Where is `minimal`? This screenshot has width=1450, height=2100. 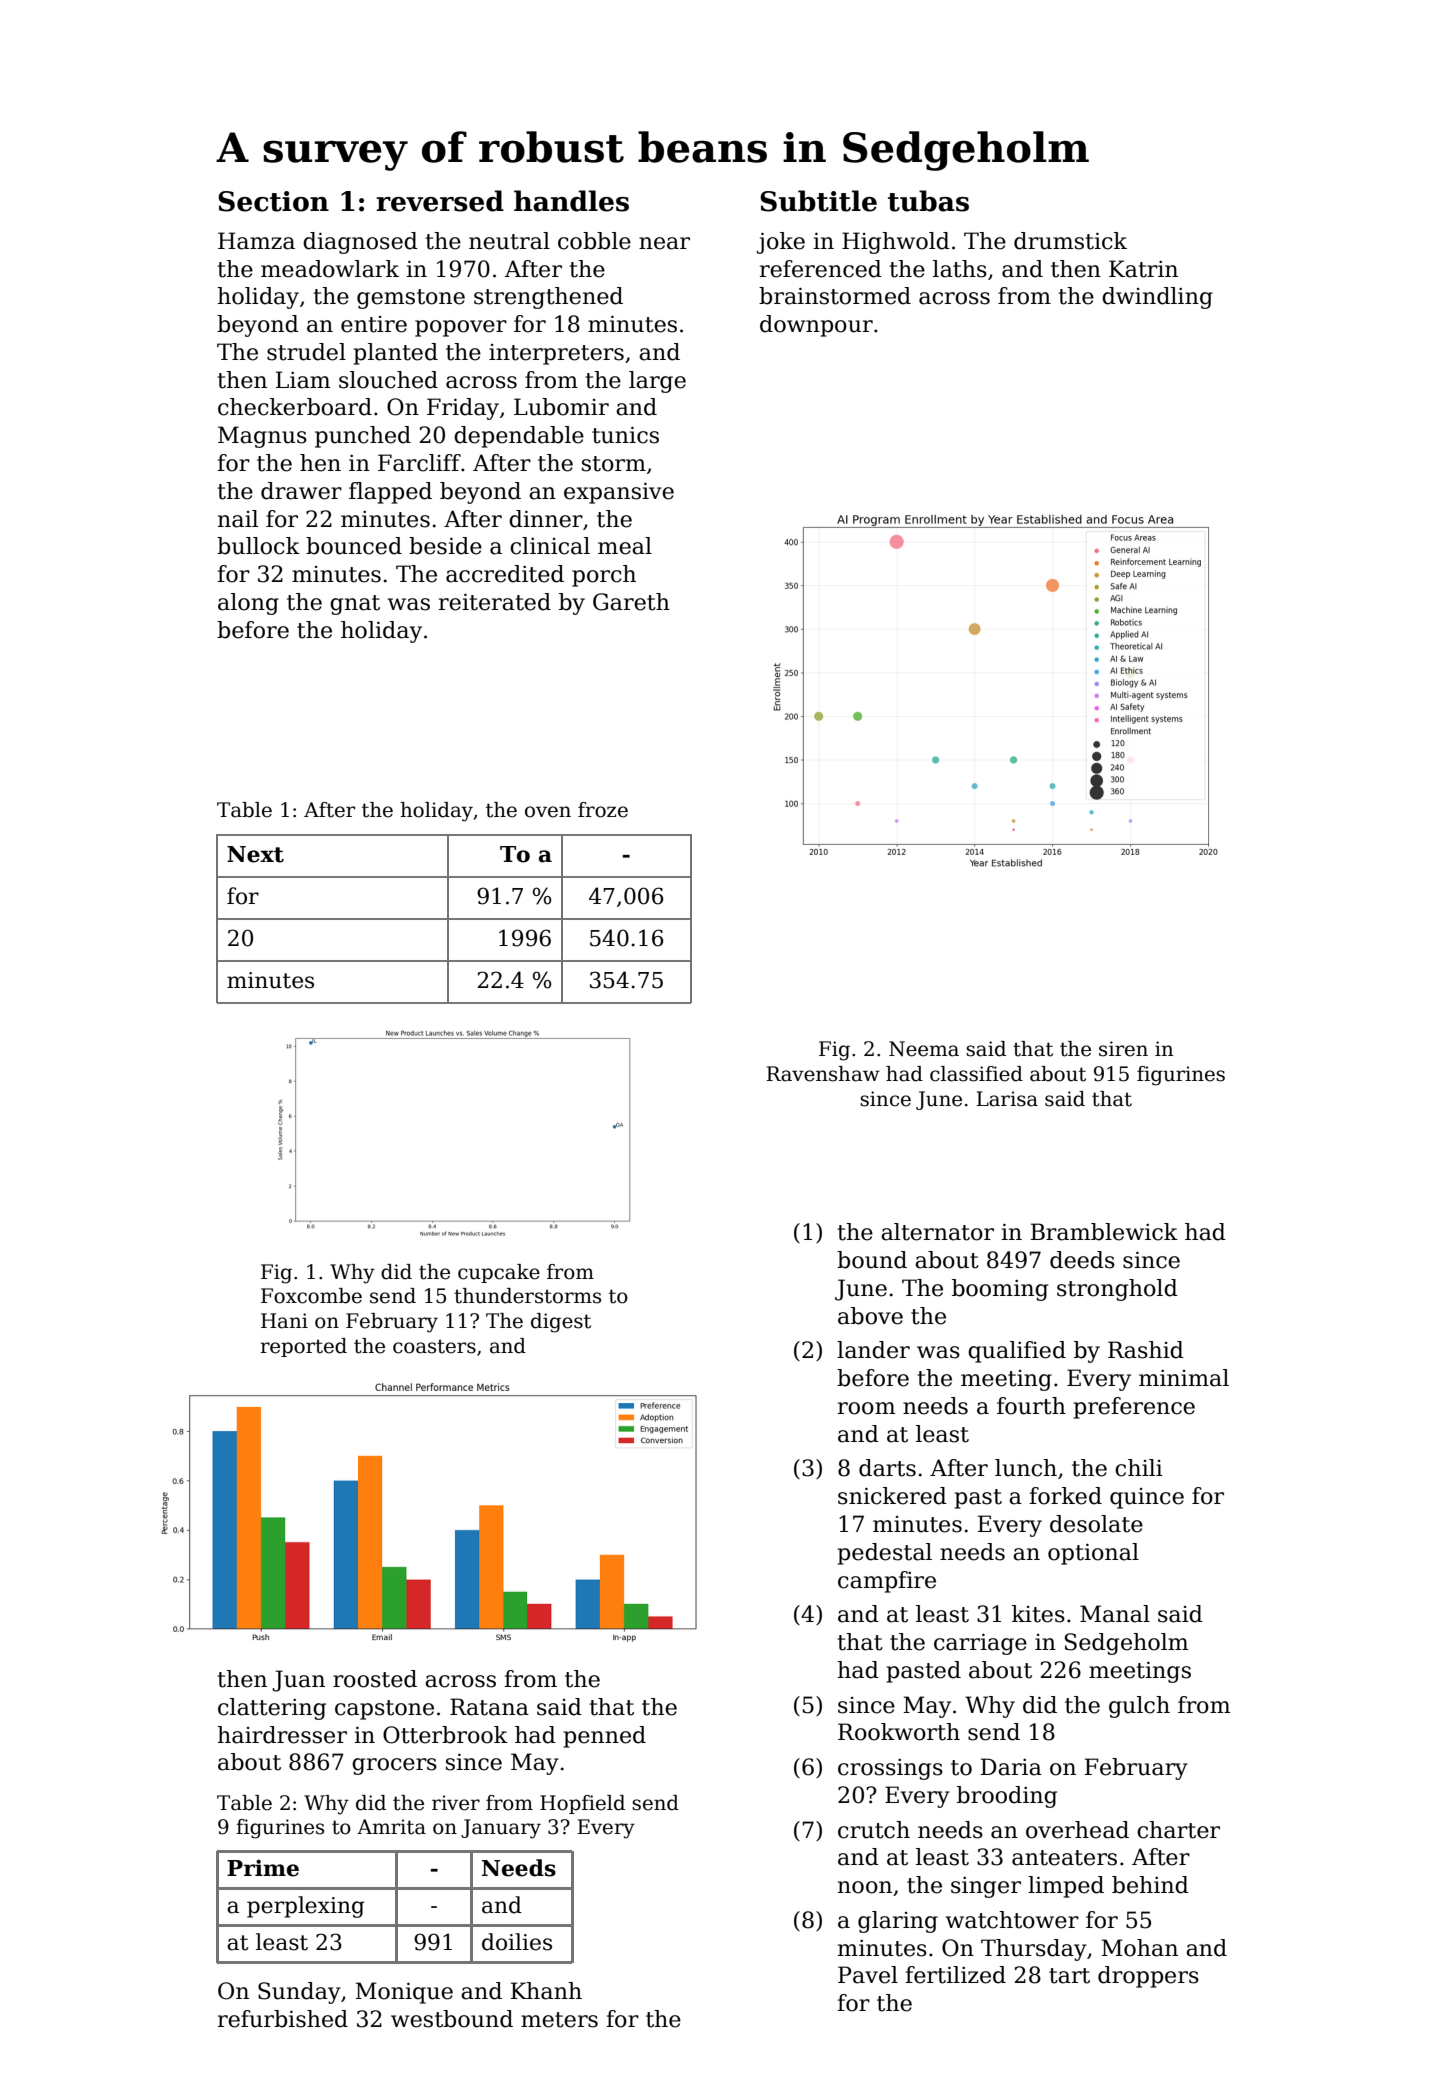 minimal is located at coordinates (1184, 1378).
